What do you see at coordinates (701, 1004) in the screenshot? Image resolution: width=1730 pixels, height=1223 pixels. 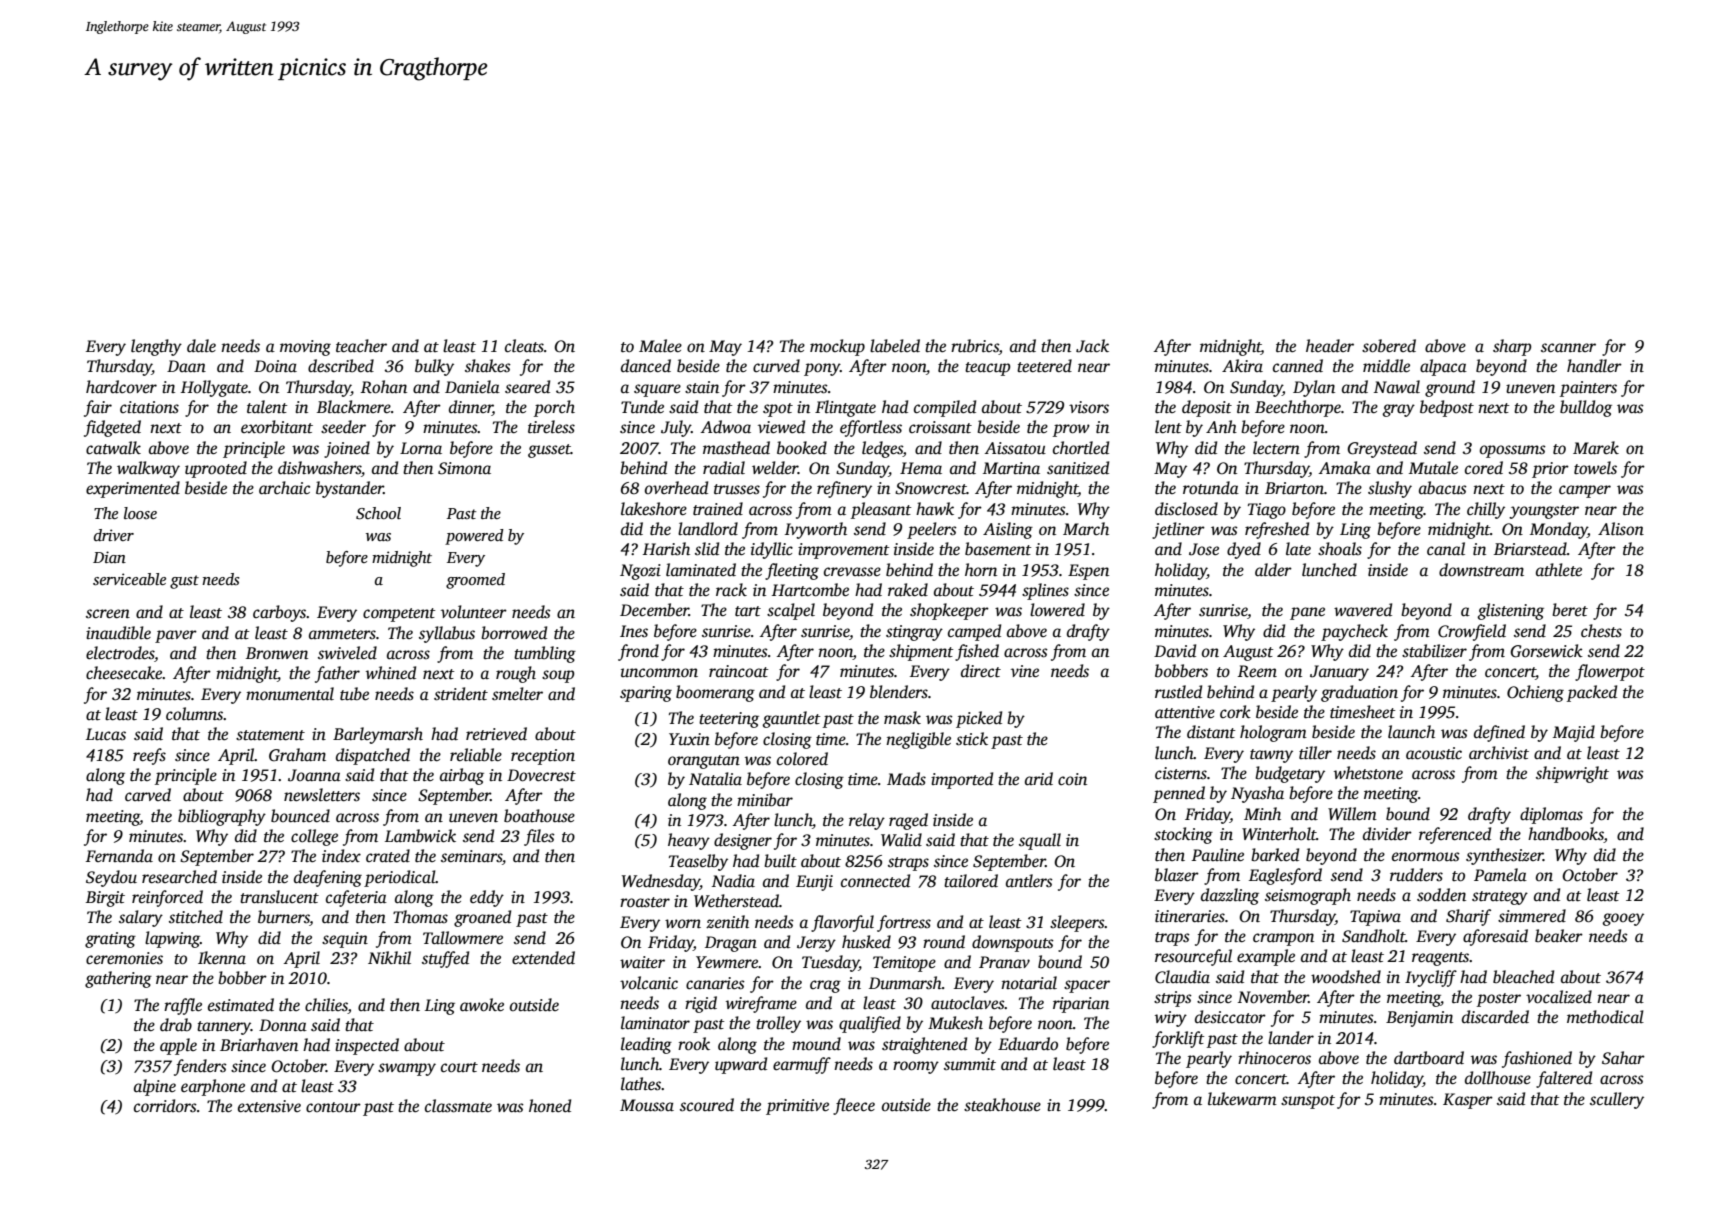 I see `rigid` at bounding box center [701, 1004].
